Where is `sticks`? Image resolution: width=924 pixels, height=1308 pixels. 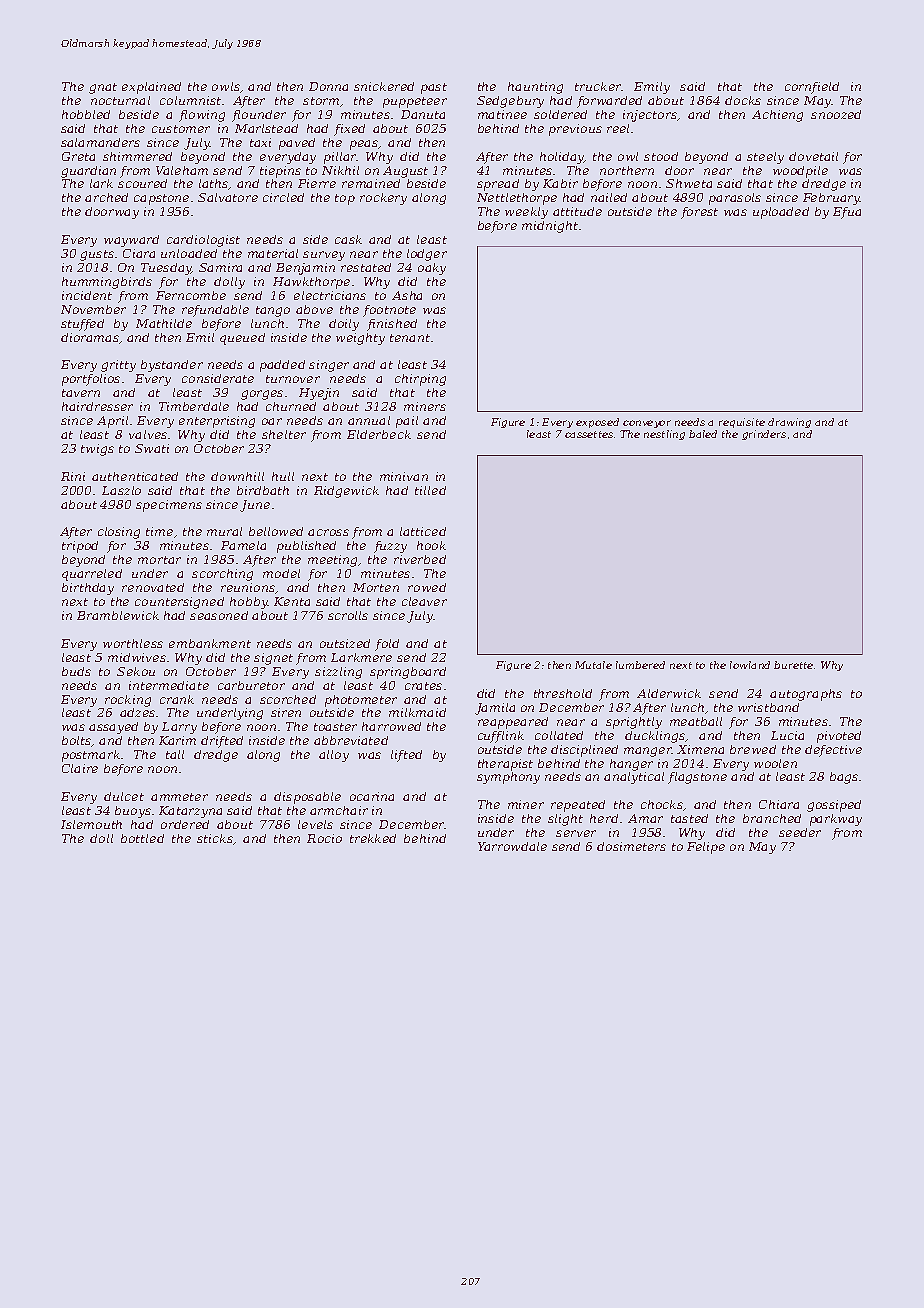 sticks is located at coordinates (215, 839).
